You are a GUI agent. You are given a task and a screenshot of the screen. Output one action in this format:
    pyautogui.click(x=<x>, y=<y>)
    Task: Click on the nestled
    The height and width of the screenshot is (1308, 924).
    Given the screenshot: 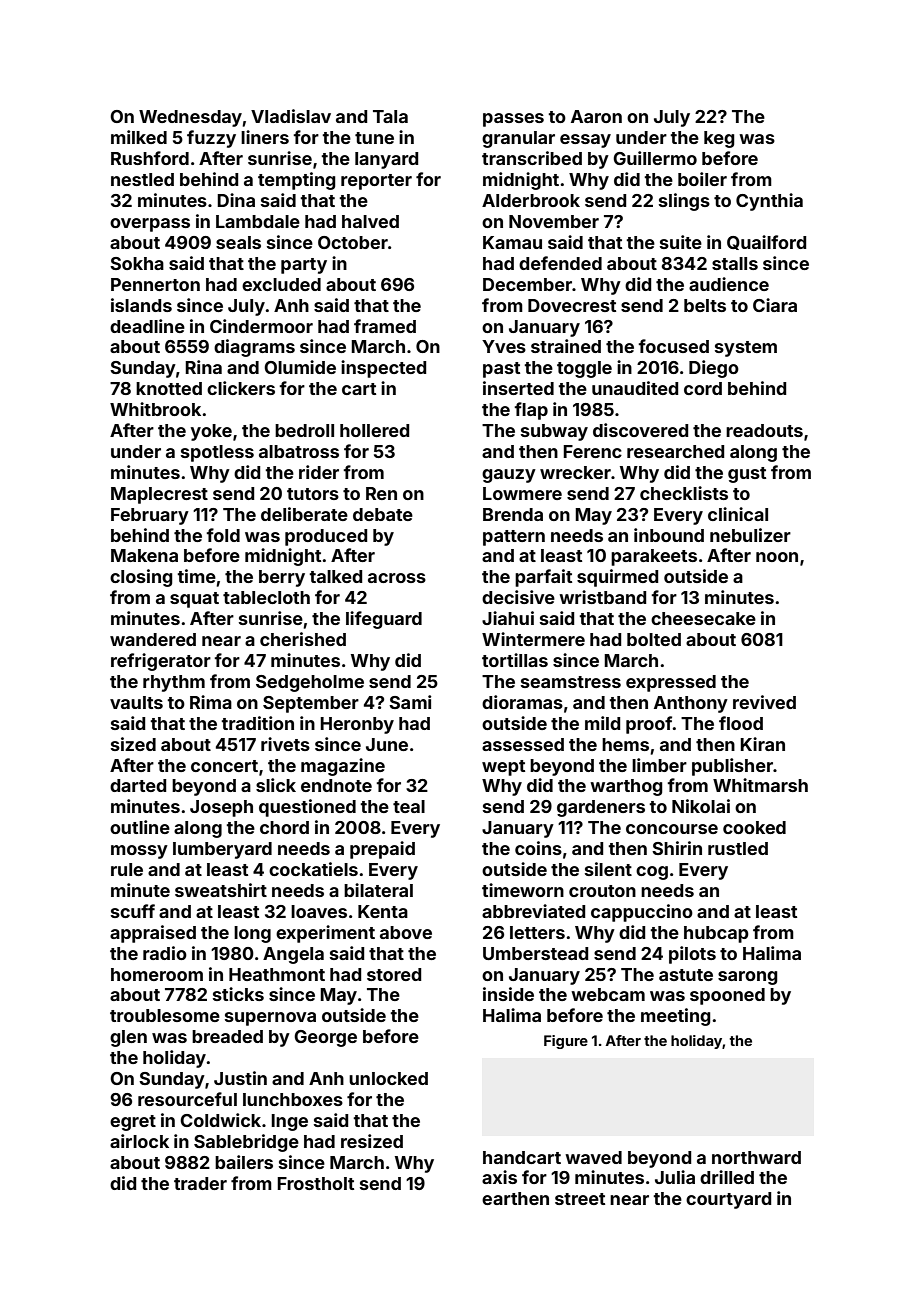 What is the action you would take?
    pyautogui.click(x=142, y=179)
